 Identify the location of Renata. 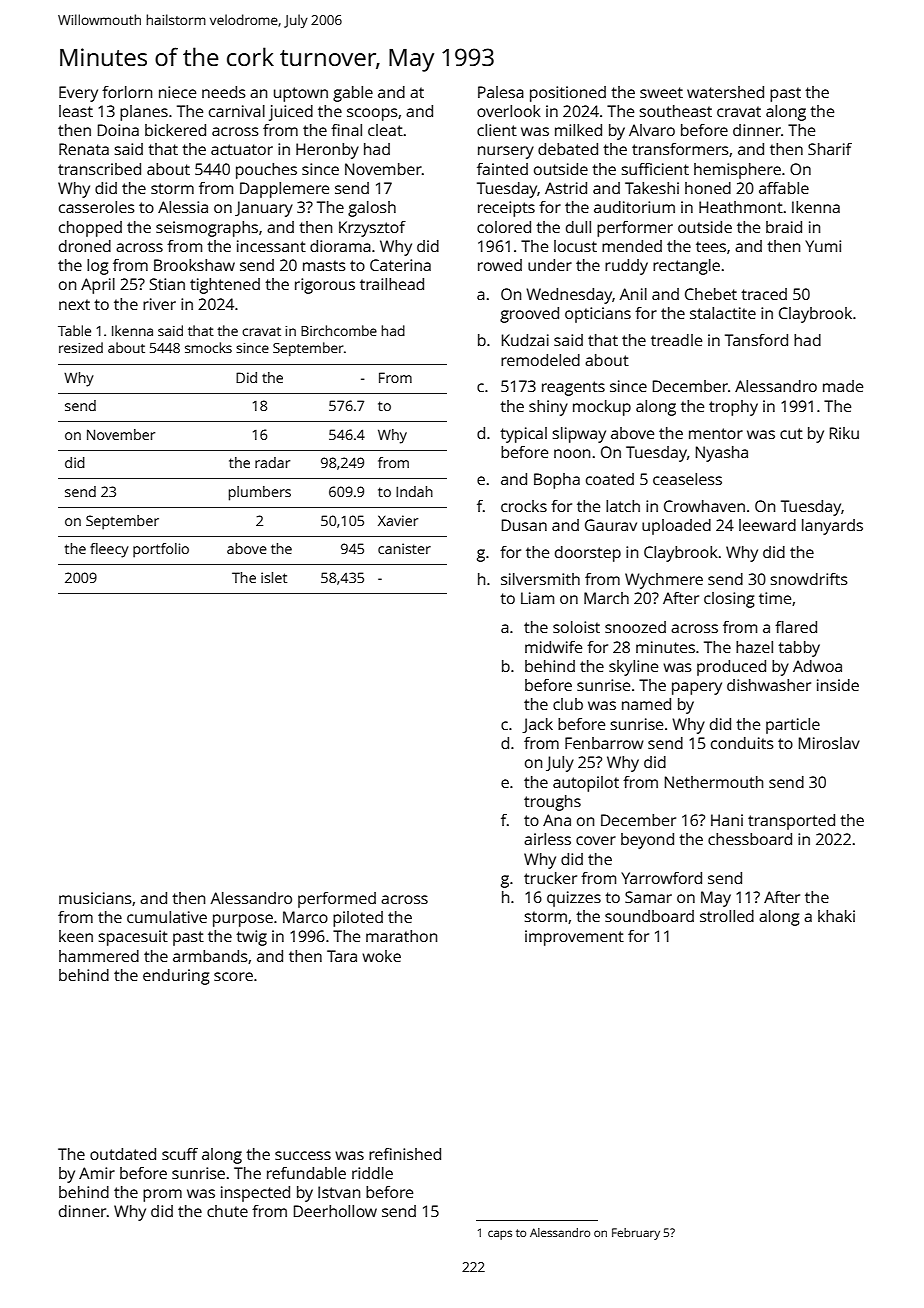
(84, 149).
